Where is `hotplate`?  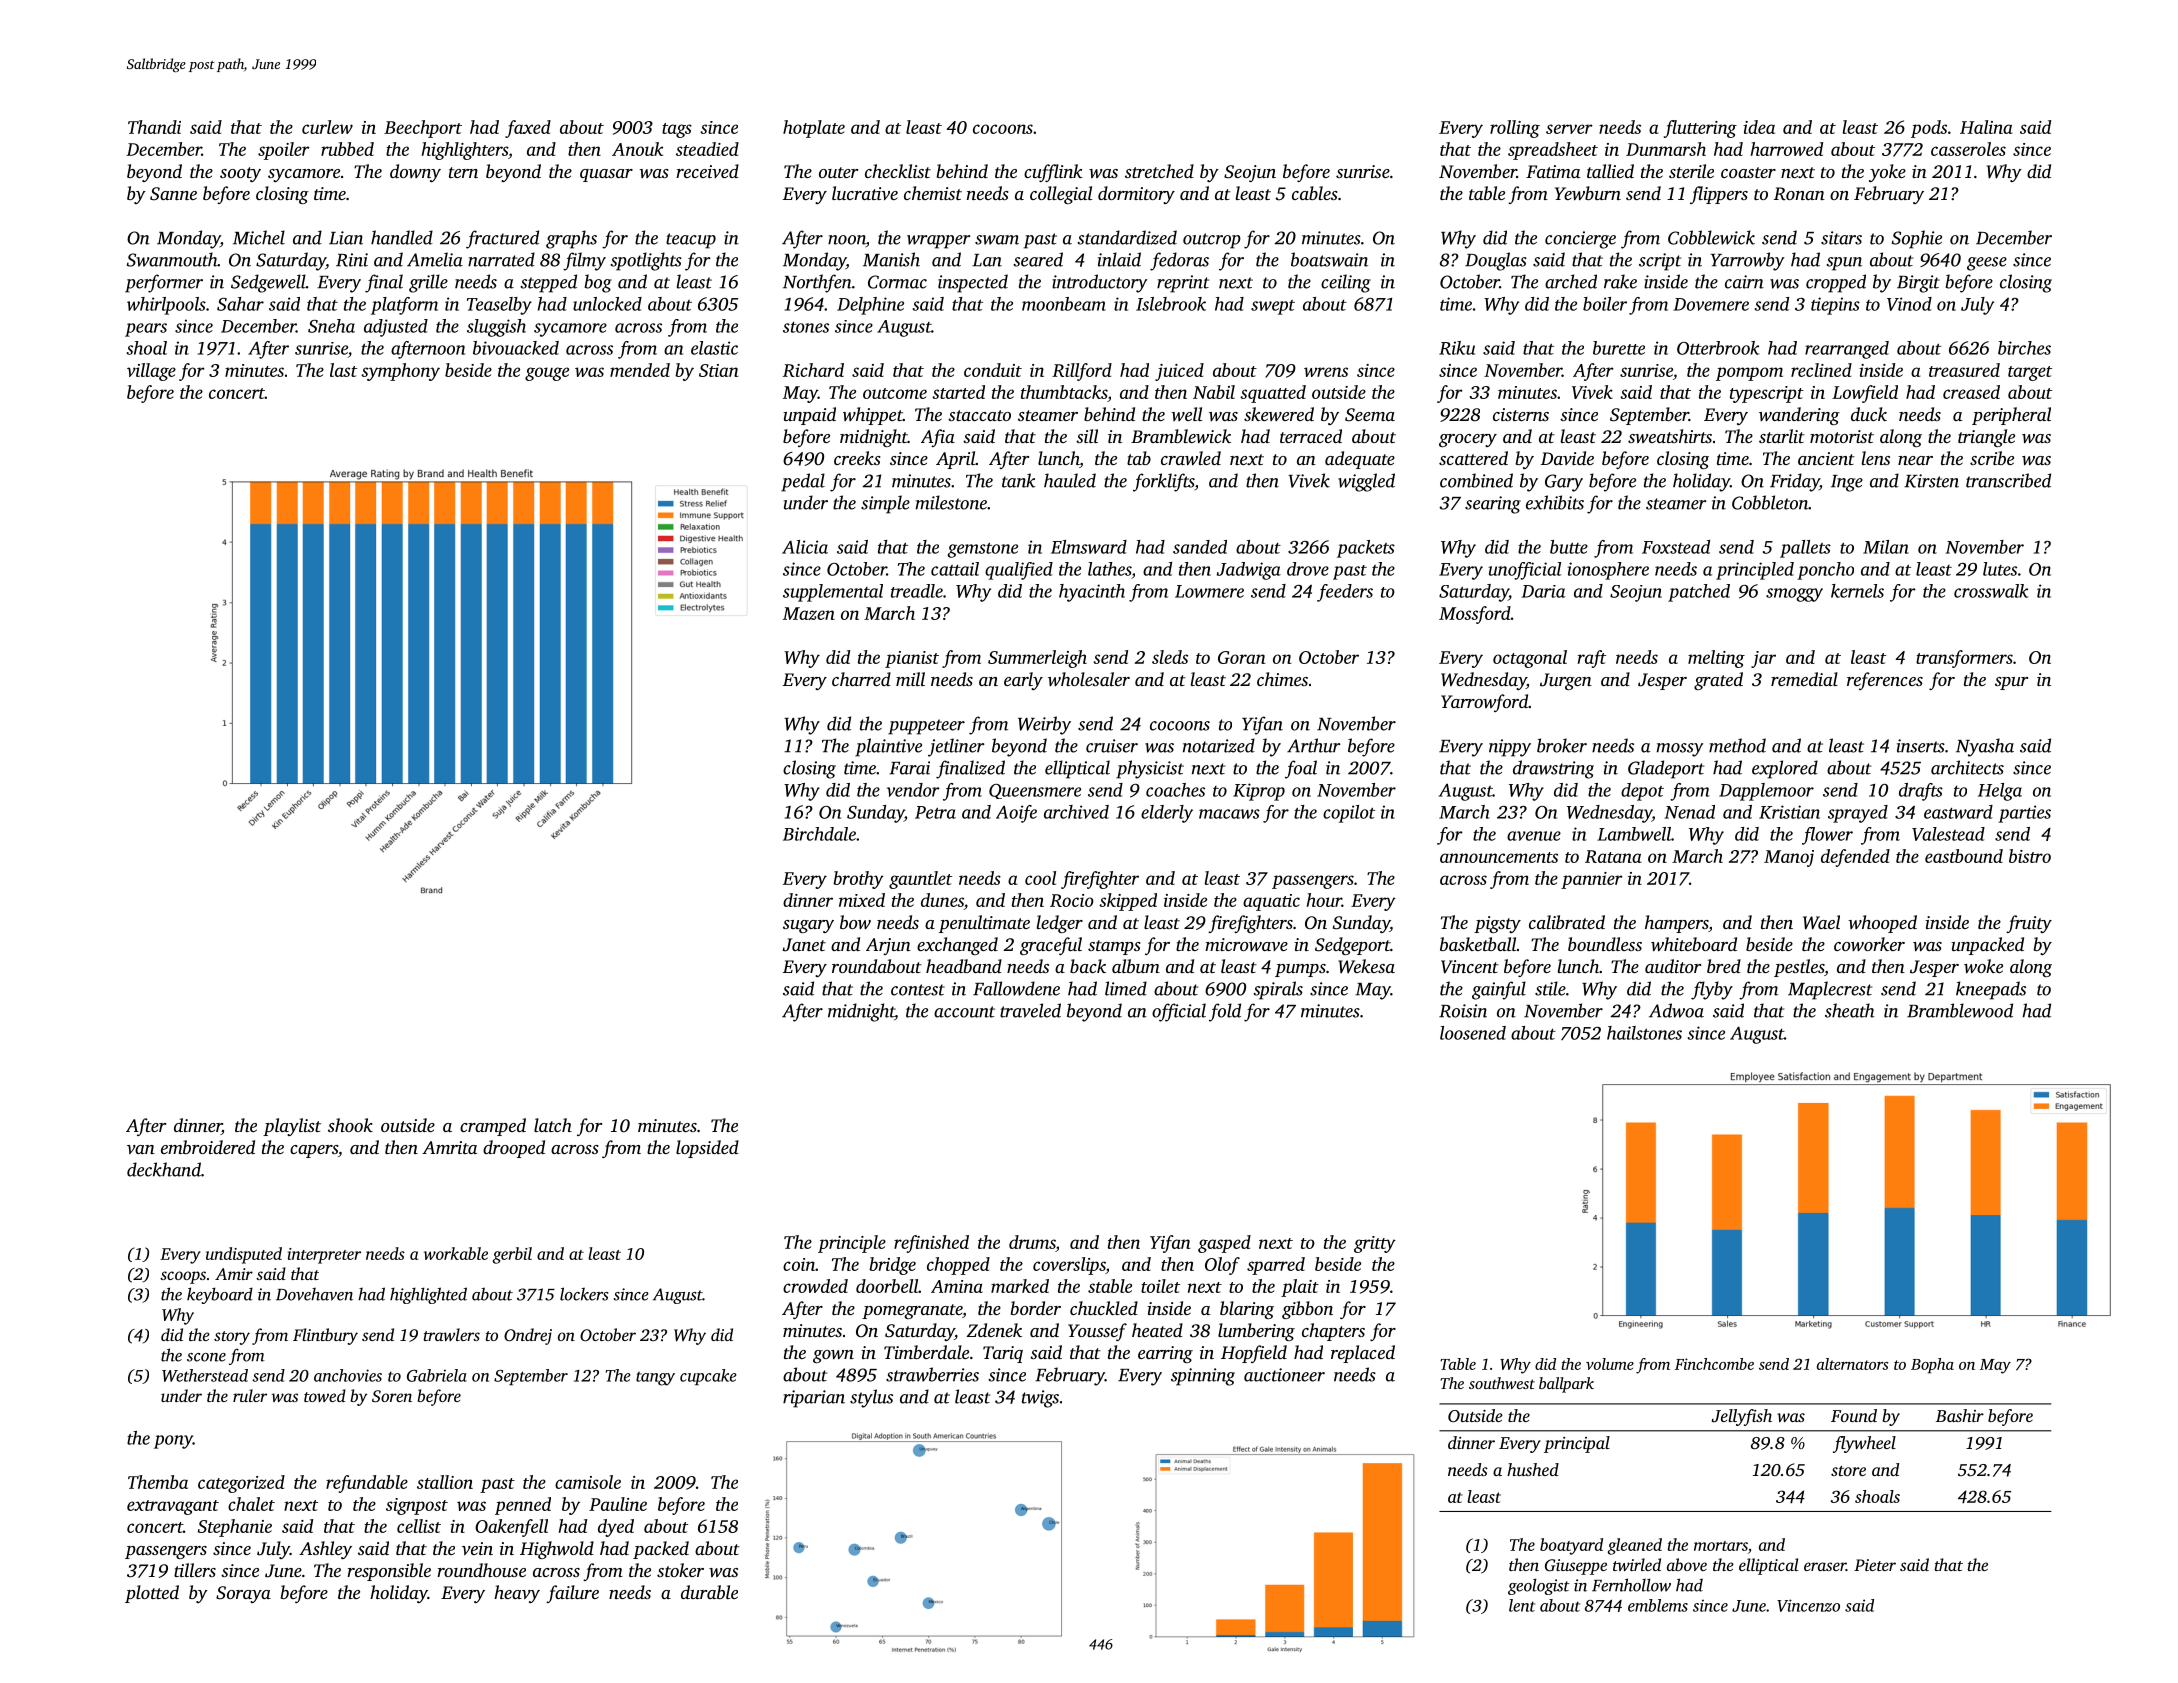 hotplate is located at coordinates (814, 129).
